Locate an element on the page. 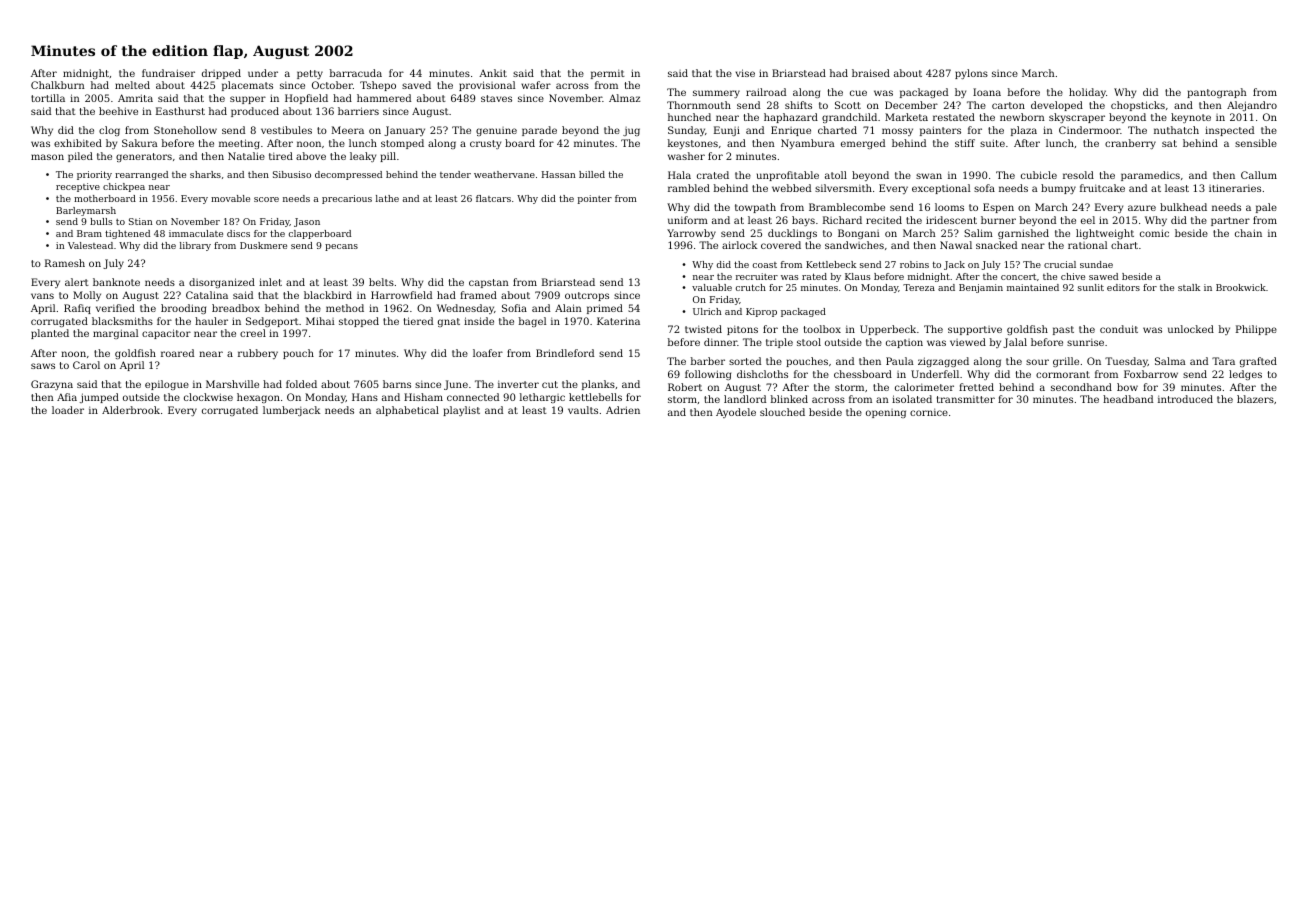 The width and height of the page is (1308, 924). Thornmouth is located at coordinates (699, 105).
